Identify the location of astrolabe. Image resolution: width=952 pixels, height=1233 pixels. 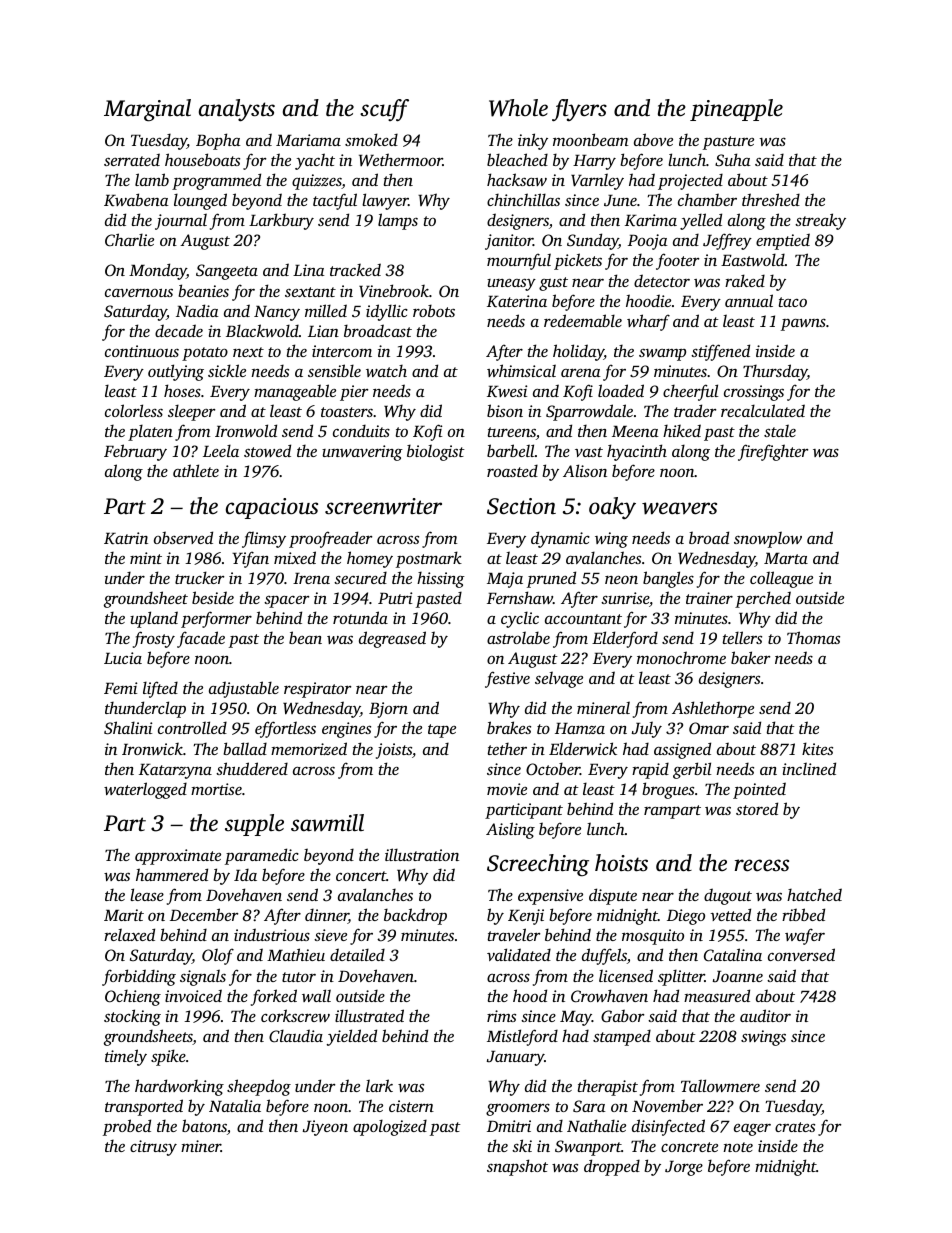
(518, 637).
